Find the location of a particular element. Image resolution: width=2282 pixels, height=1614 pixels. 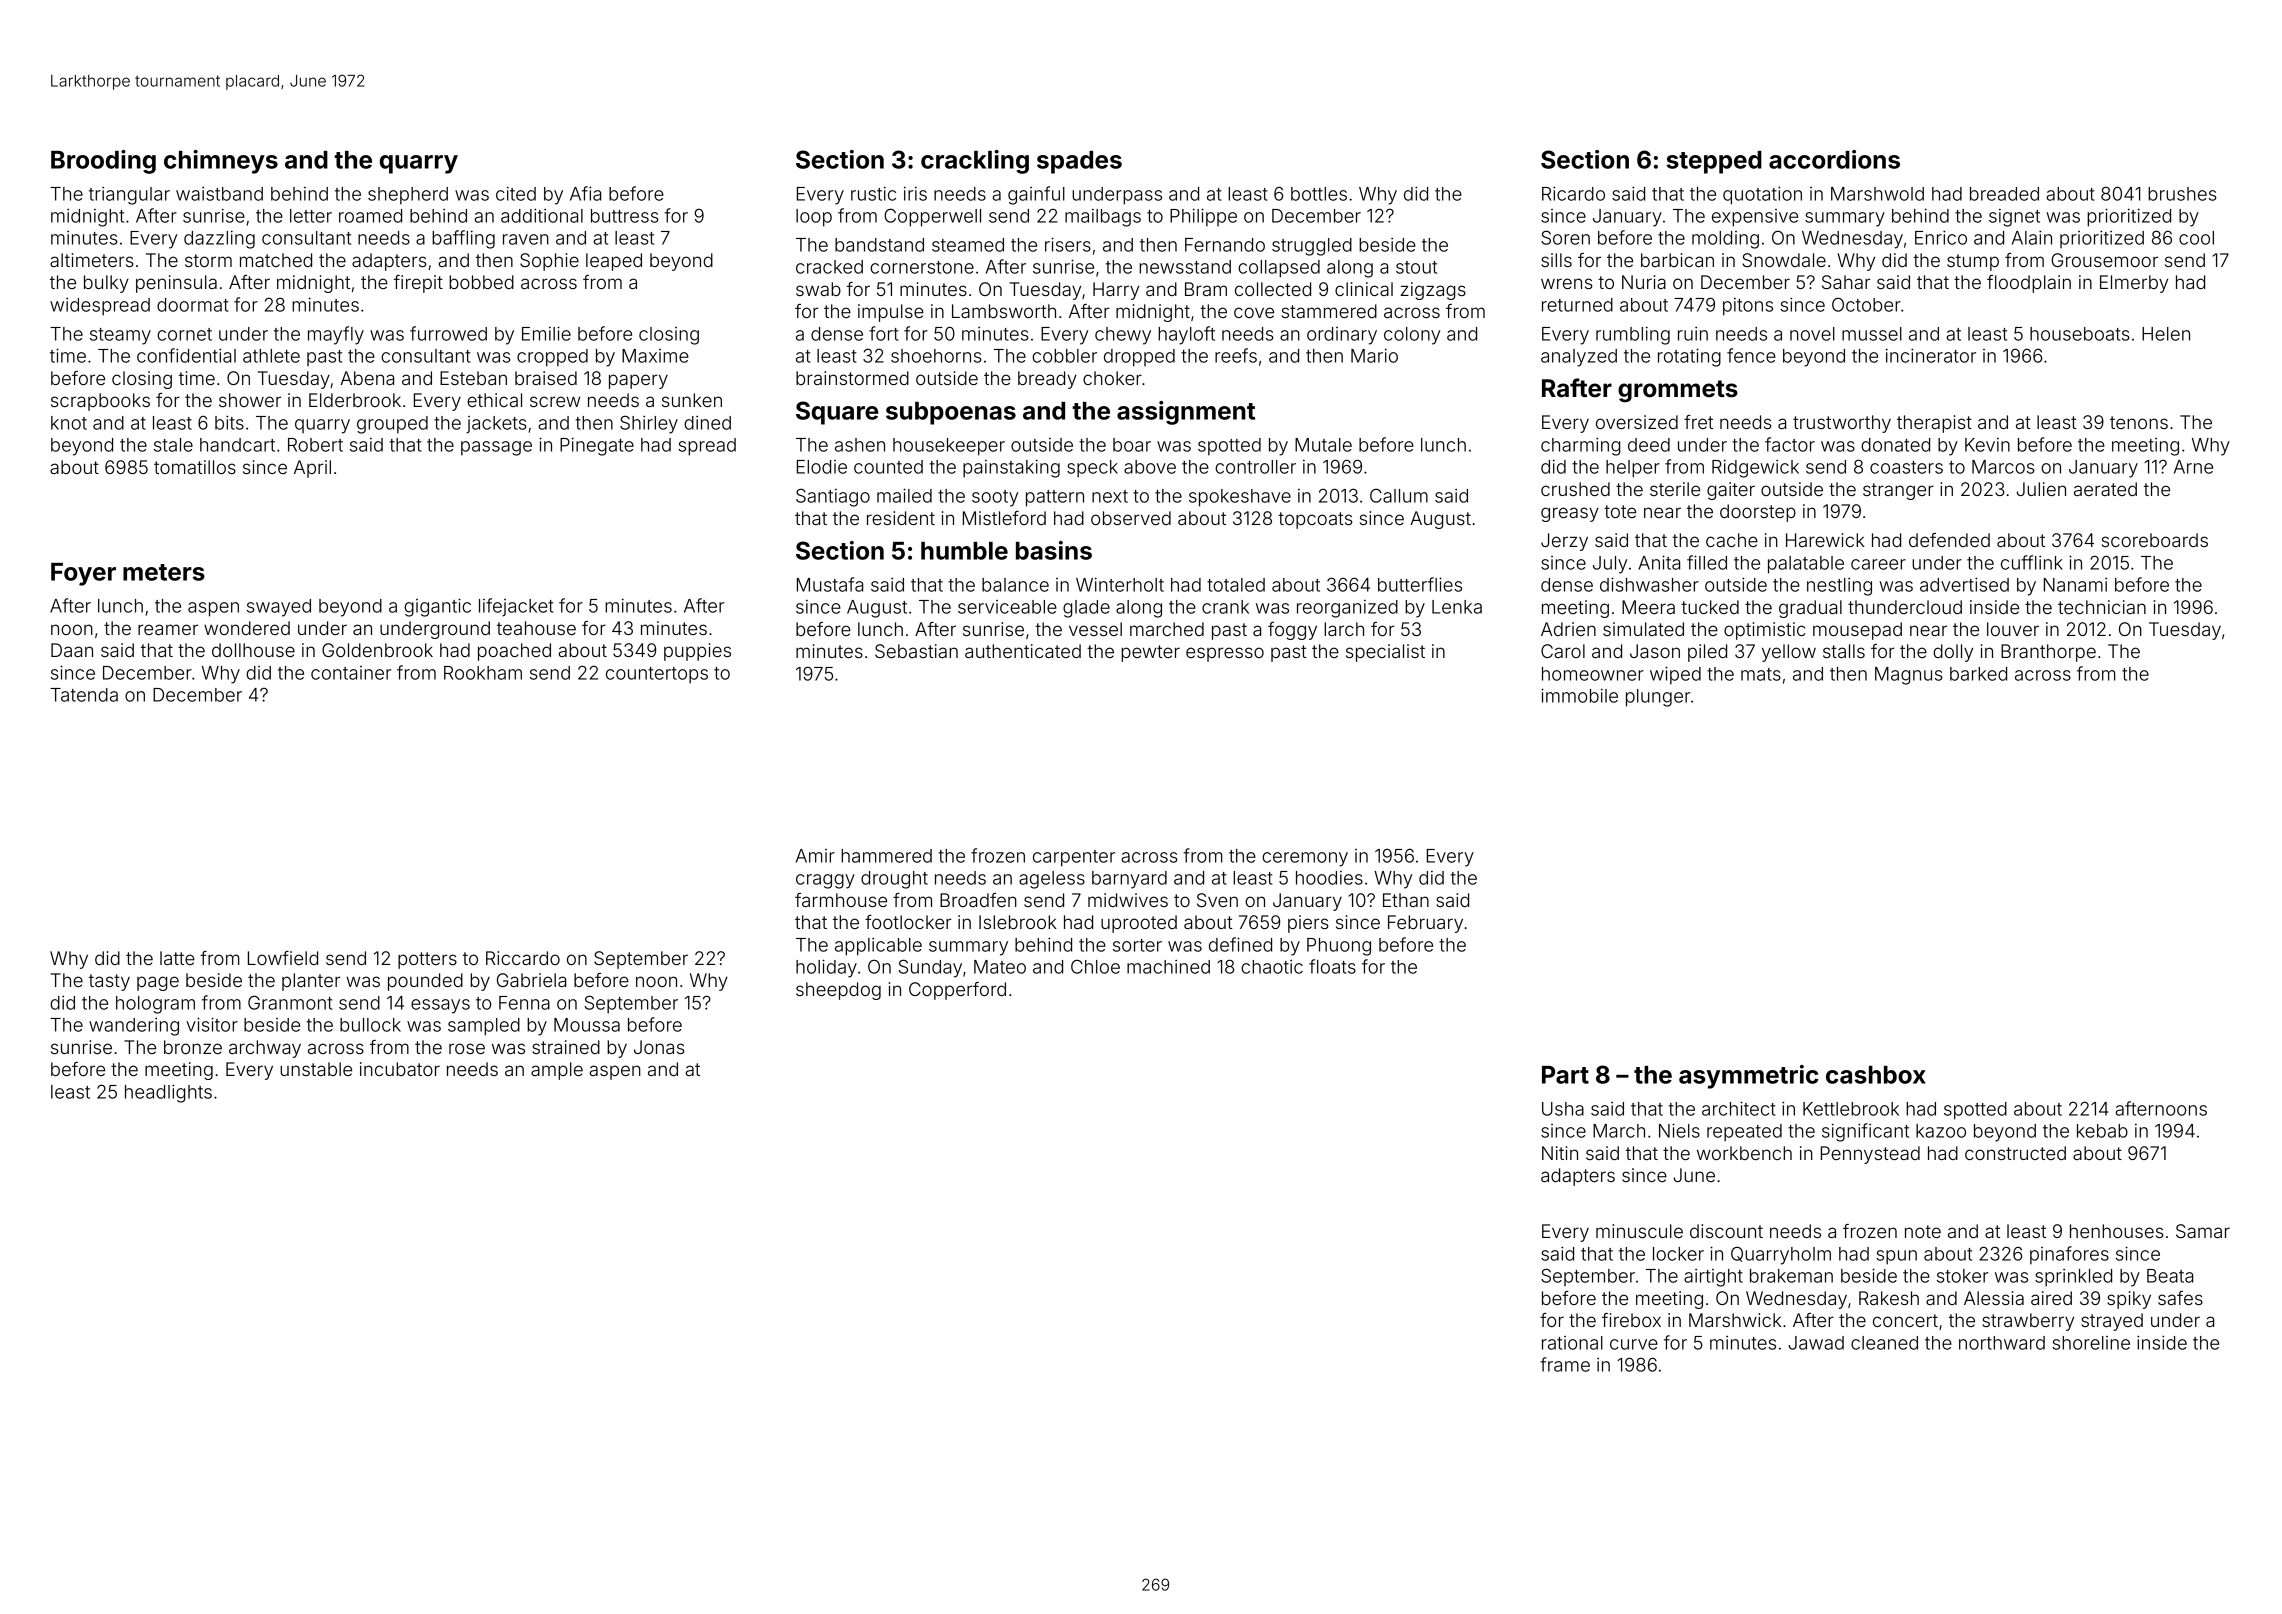

rational is located at coordinates (1572, 1343).
